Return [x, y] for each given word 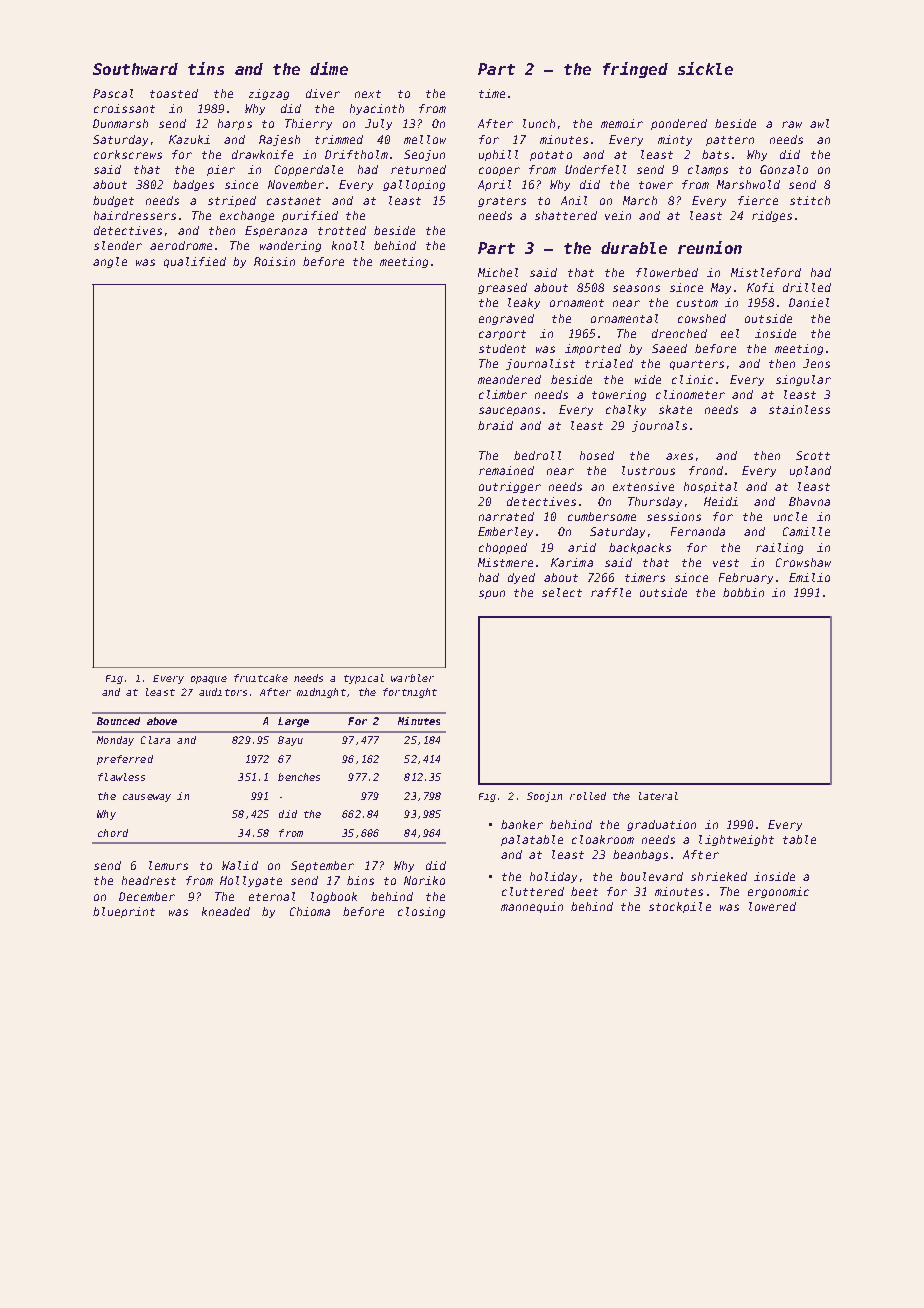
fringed [635, 70]
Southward [135, 69]
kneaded [226, 911]
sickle [705, 68]
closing [421, 912]
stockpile [680, 907]
